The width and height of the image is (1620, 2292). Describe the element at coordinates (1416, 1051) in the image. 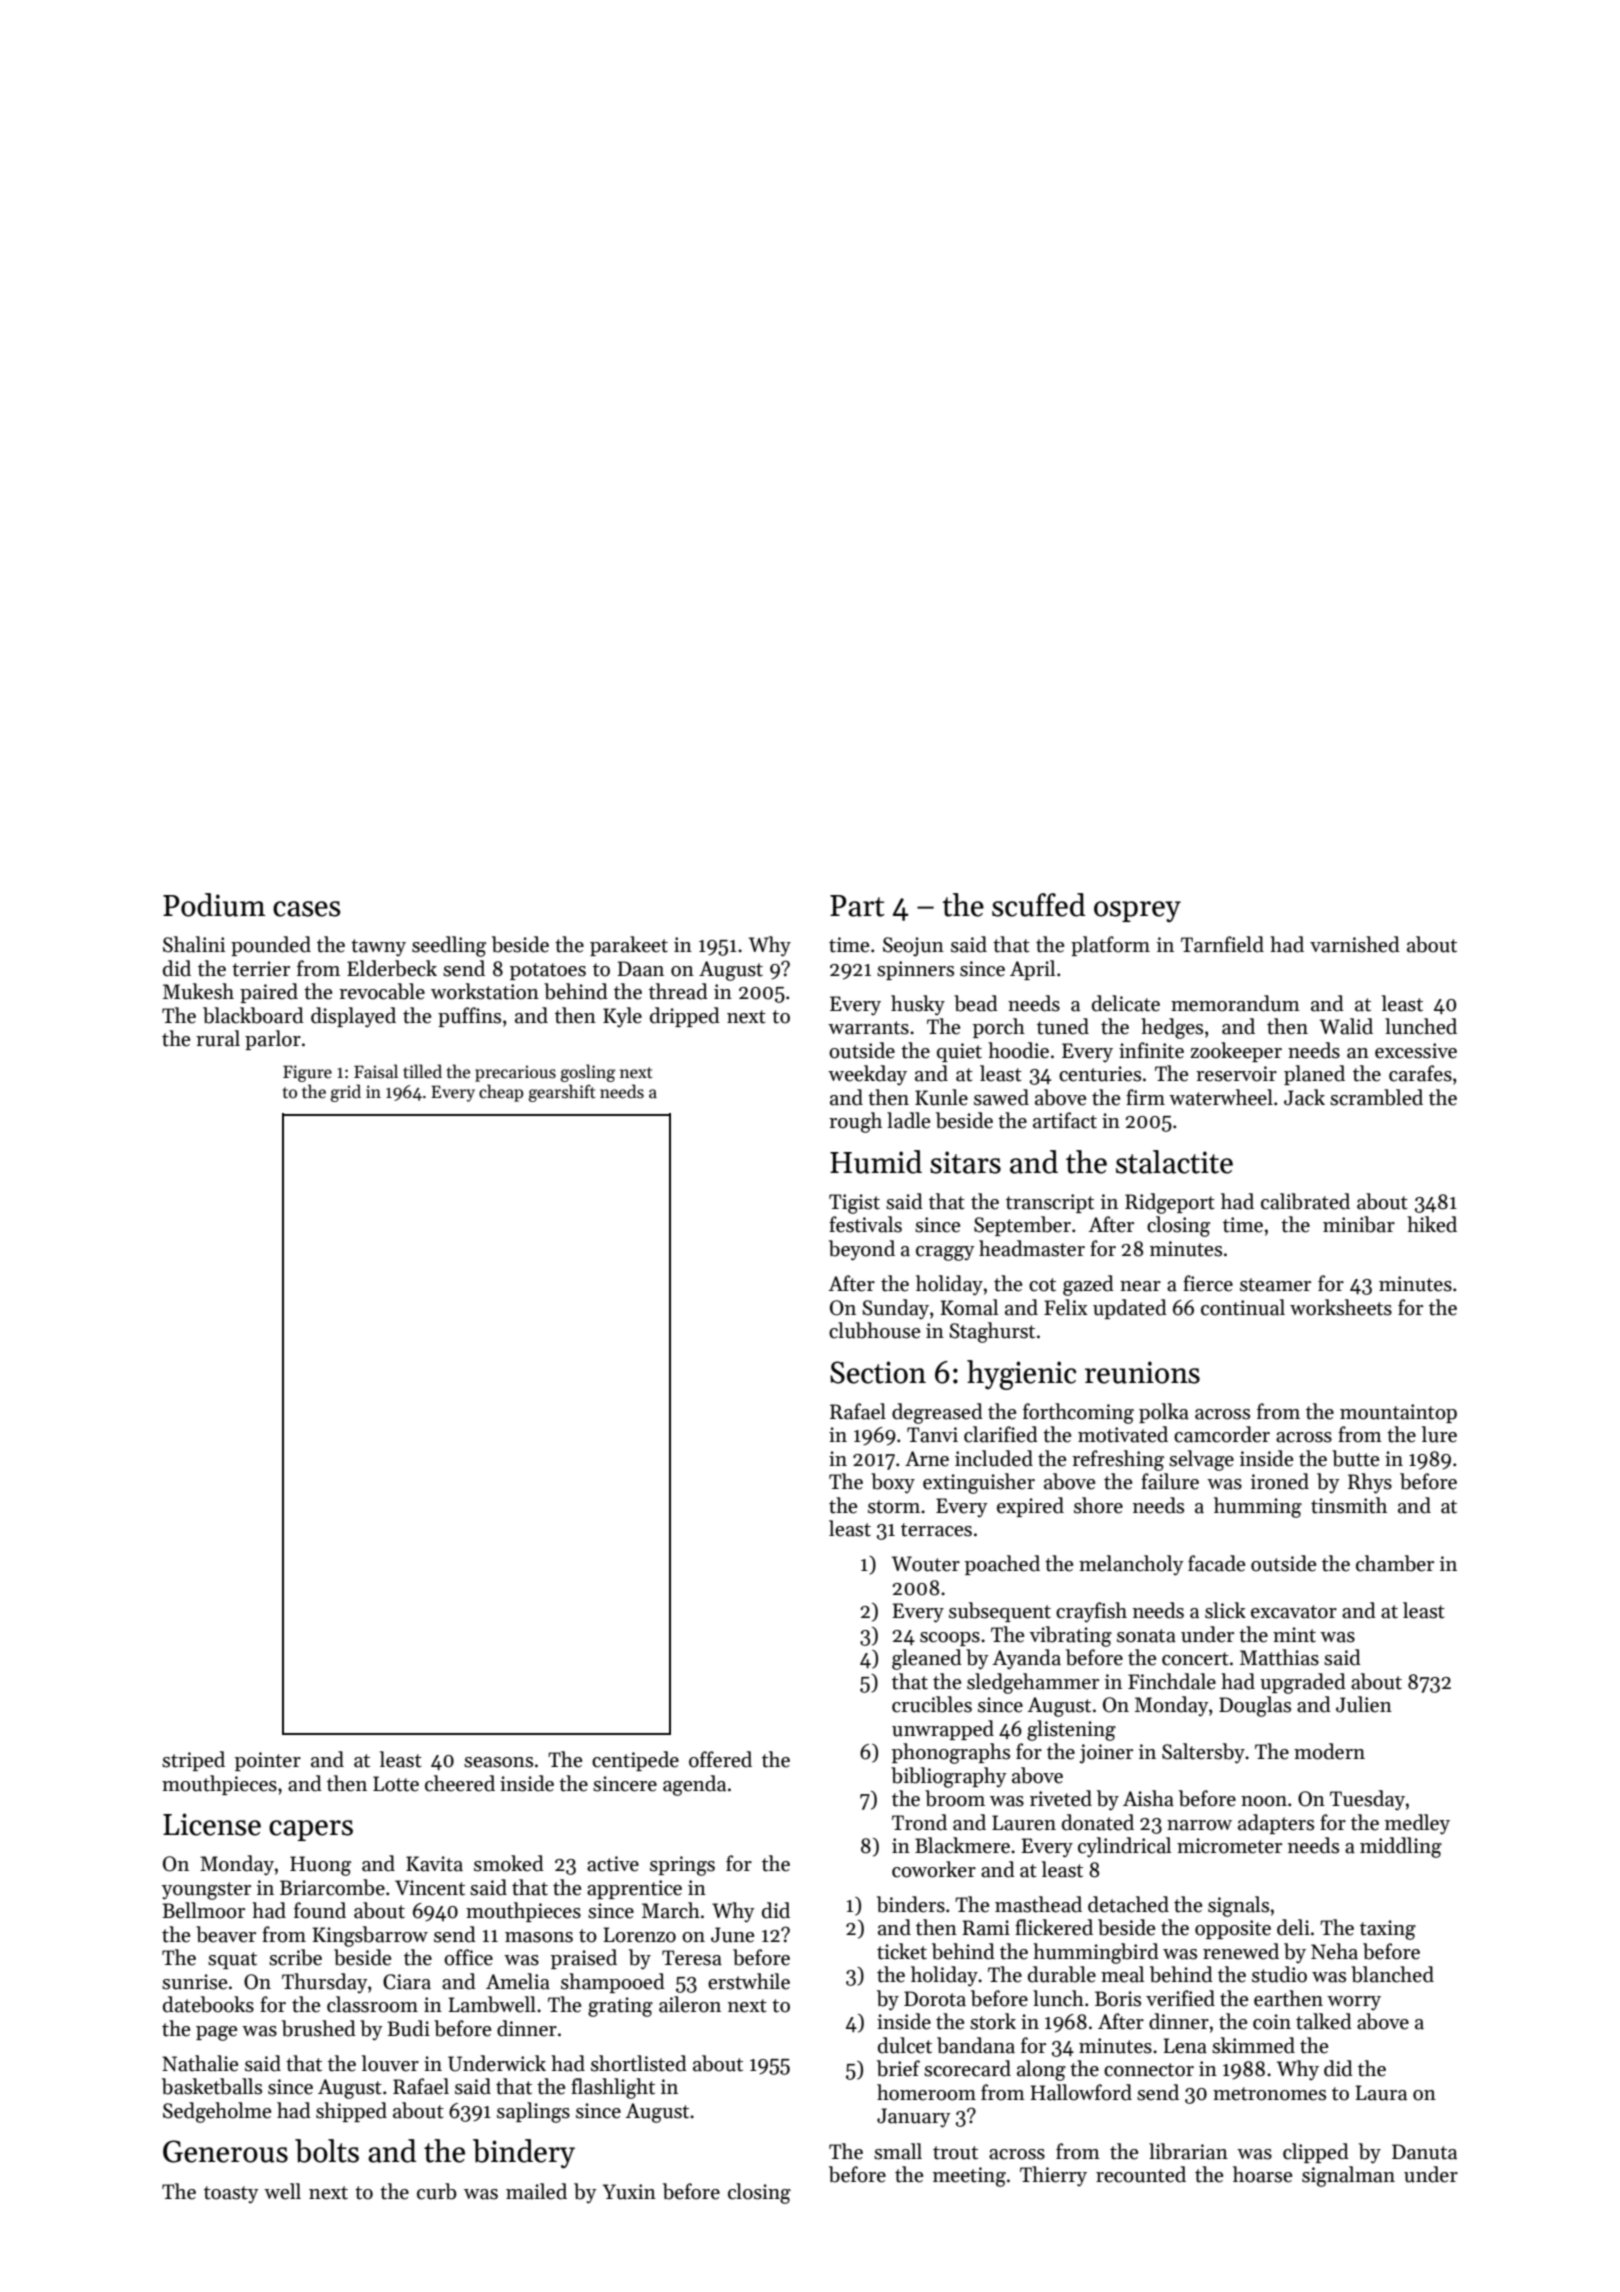

I see `excessive` at that location.
